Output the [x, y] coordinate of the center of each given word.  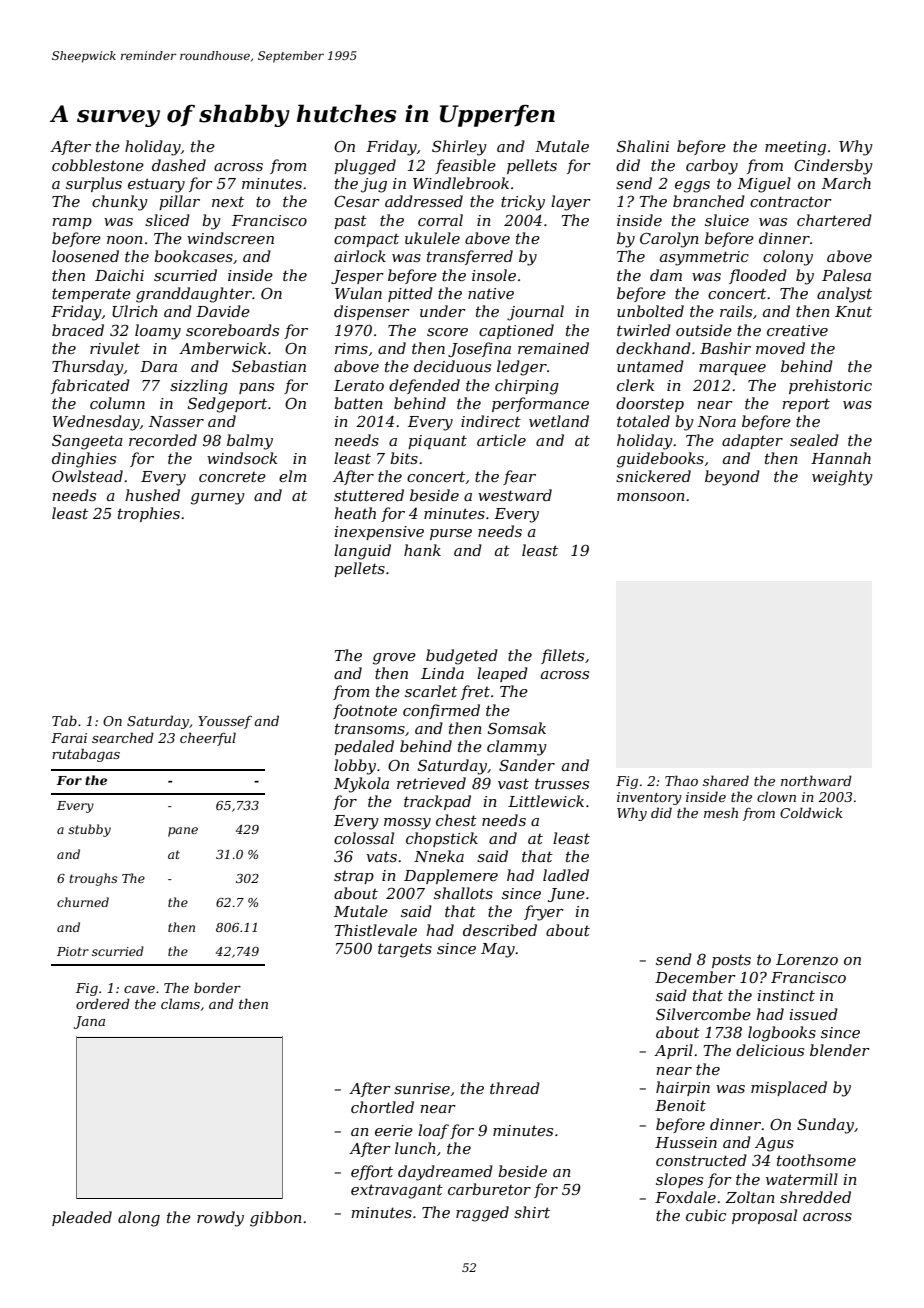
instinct [786, 995]
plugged [365, 167]
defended [424, 386]
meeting [795, 148]
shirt [532, 1212]
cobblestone [98, 165]
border [217, 987]
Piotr [73, 951]
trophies [149, 514]
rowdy [220, 1219]
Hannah [841, 458]
